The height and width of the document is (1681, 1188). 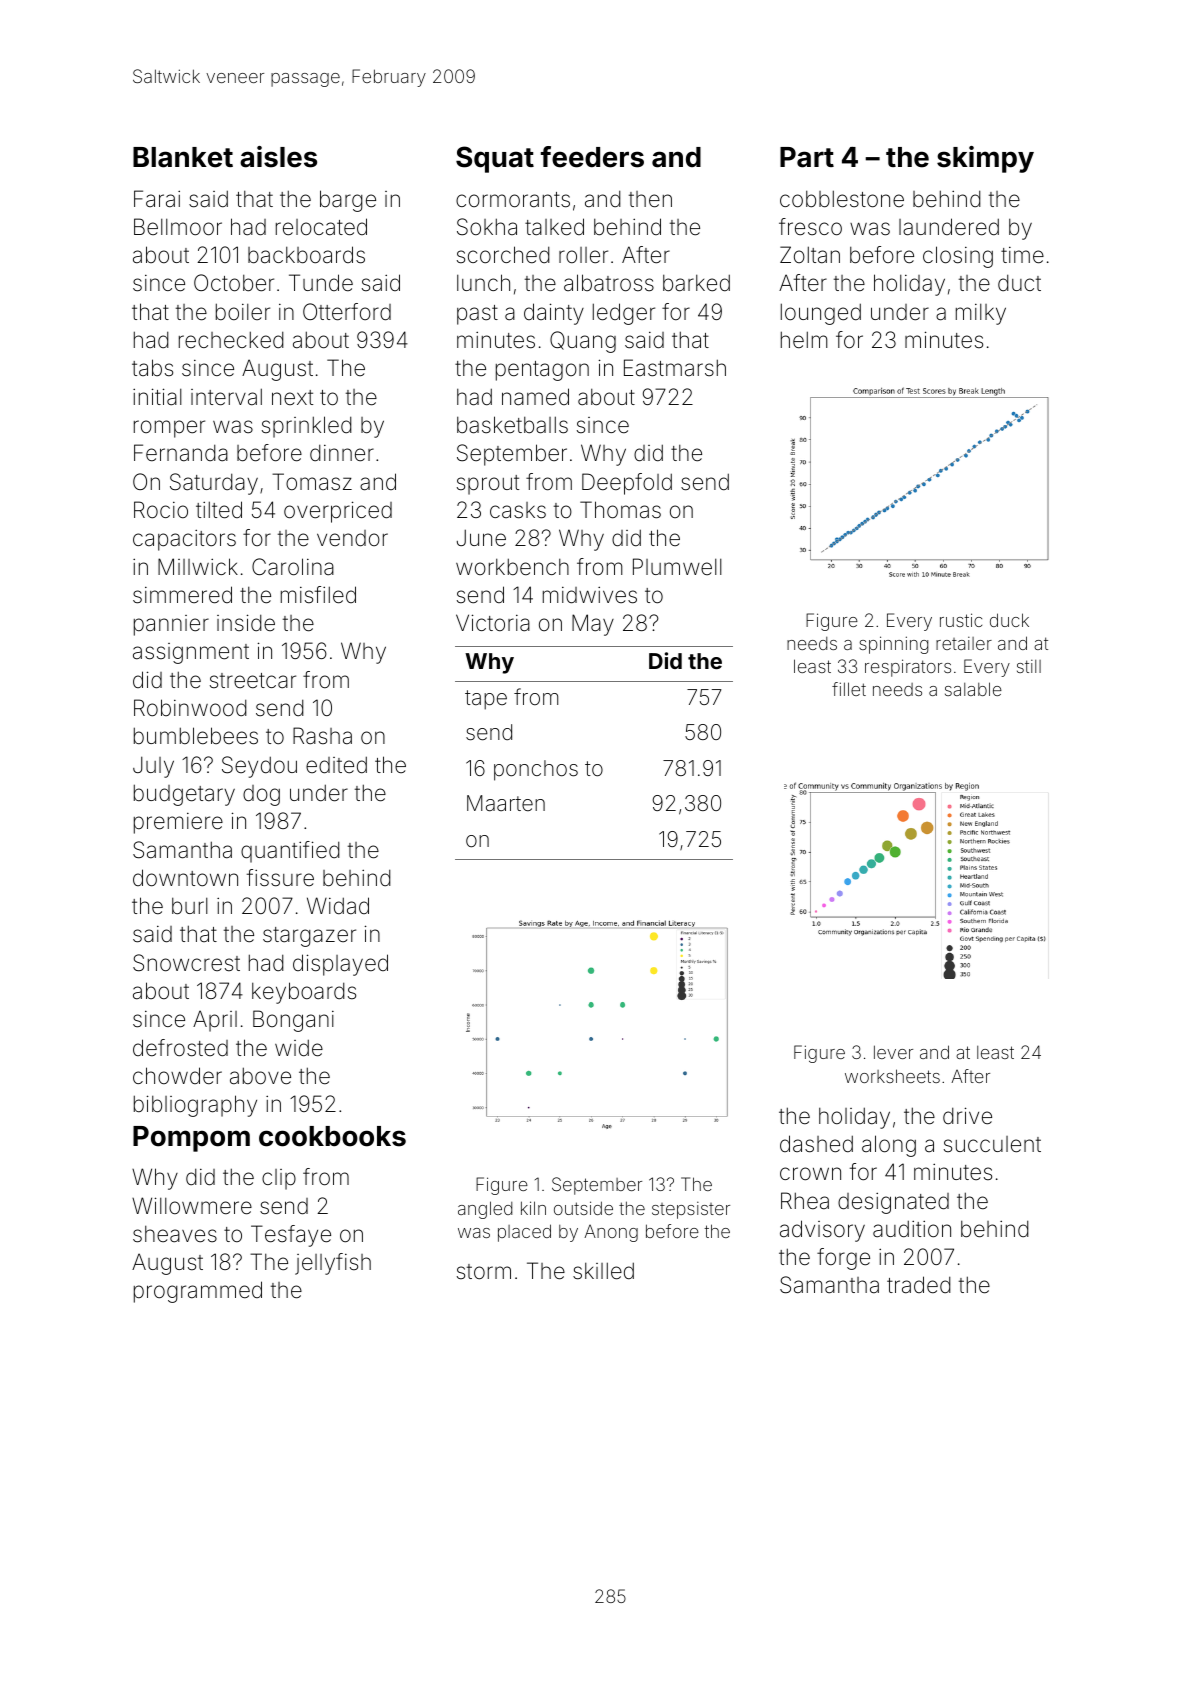 What do you see at coordinates (506, 803) in the document?
I see `Maarten` at bounding box center [506, 803].
